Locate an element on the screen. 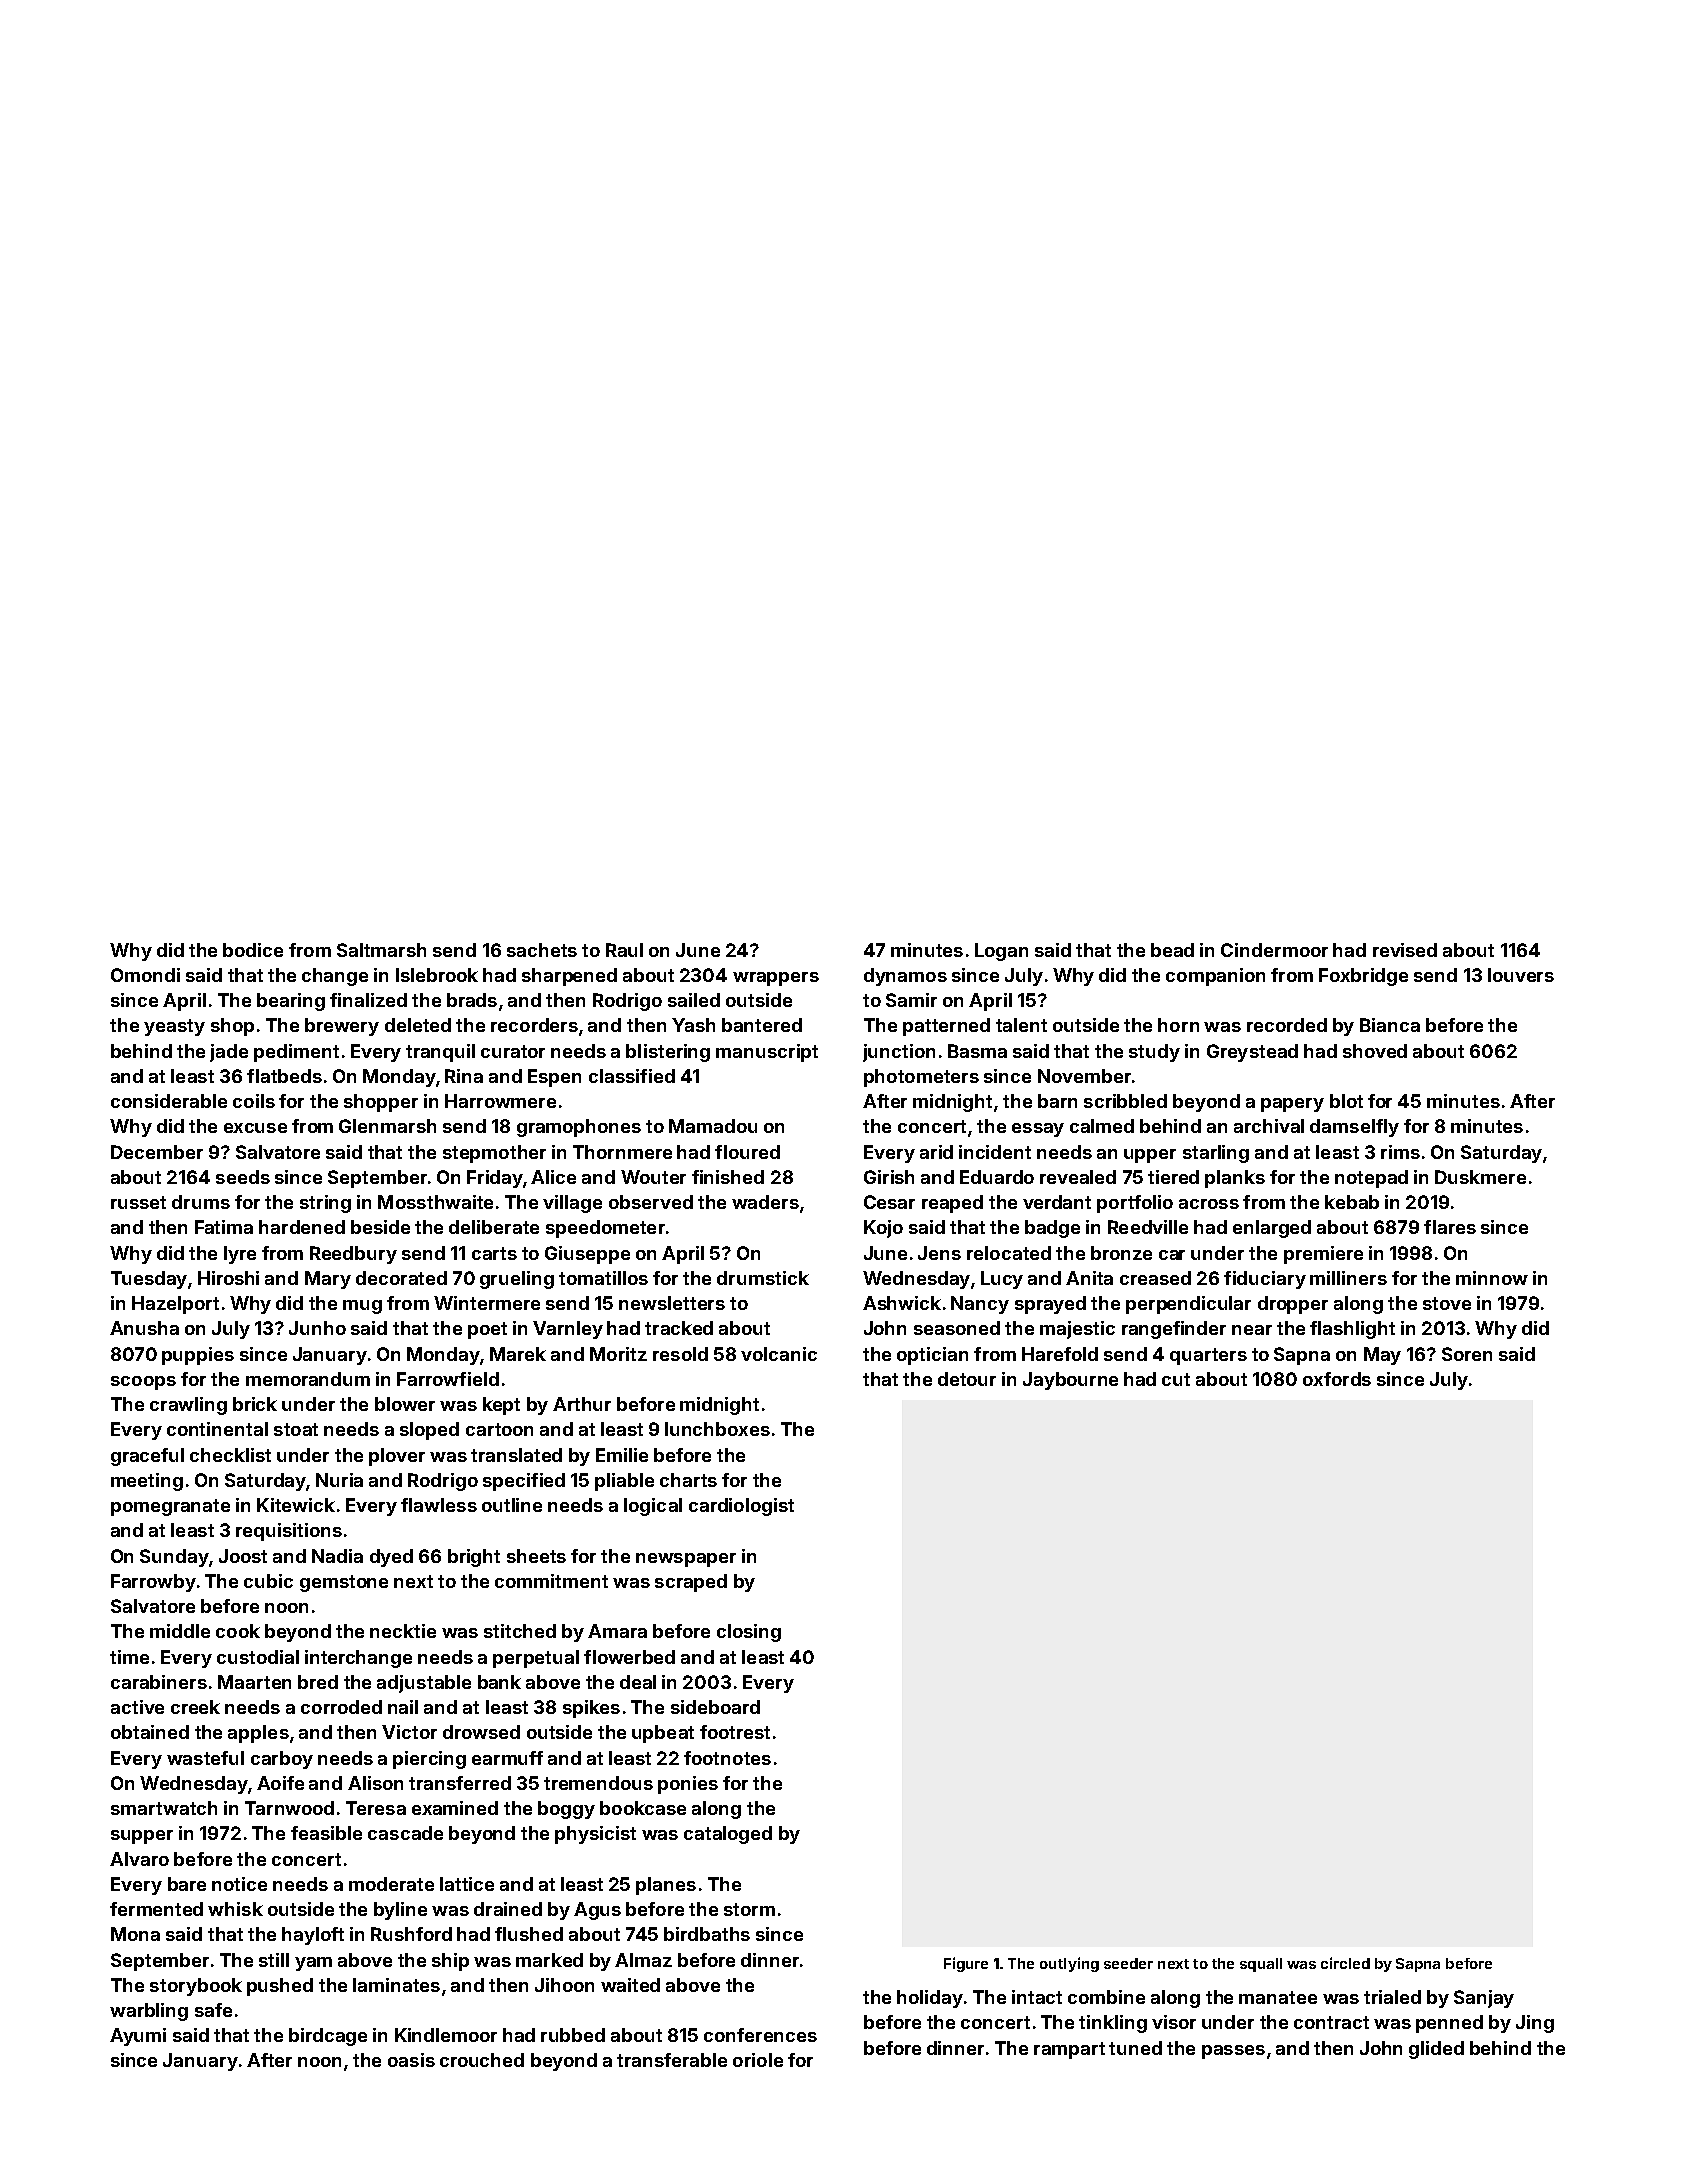 Image resolution: width=1683 pixels, height=2178 pixels. Bianca is located at coordinates (1390, 1025).
